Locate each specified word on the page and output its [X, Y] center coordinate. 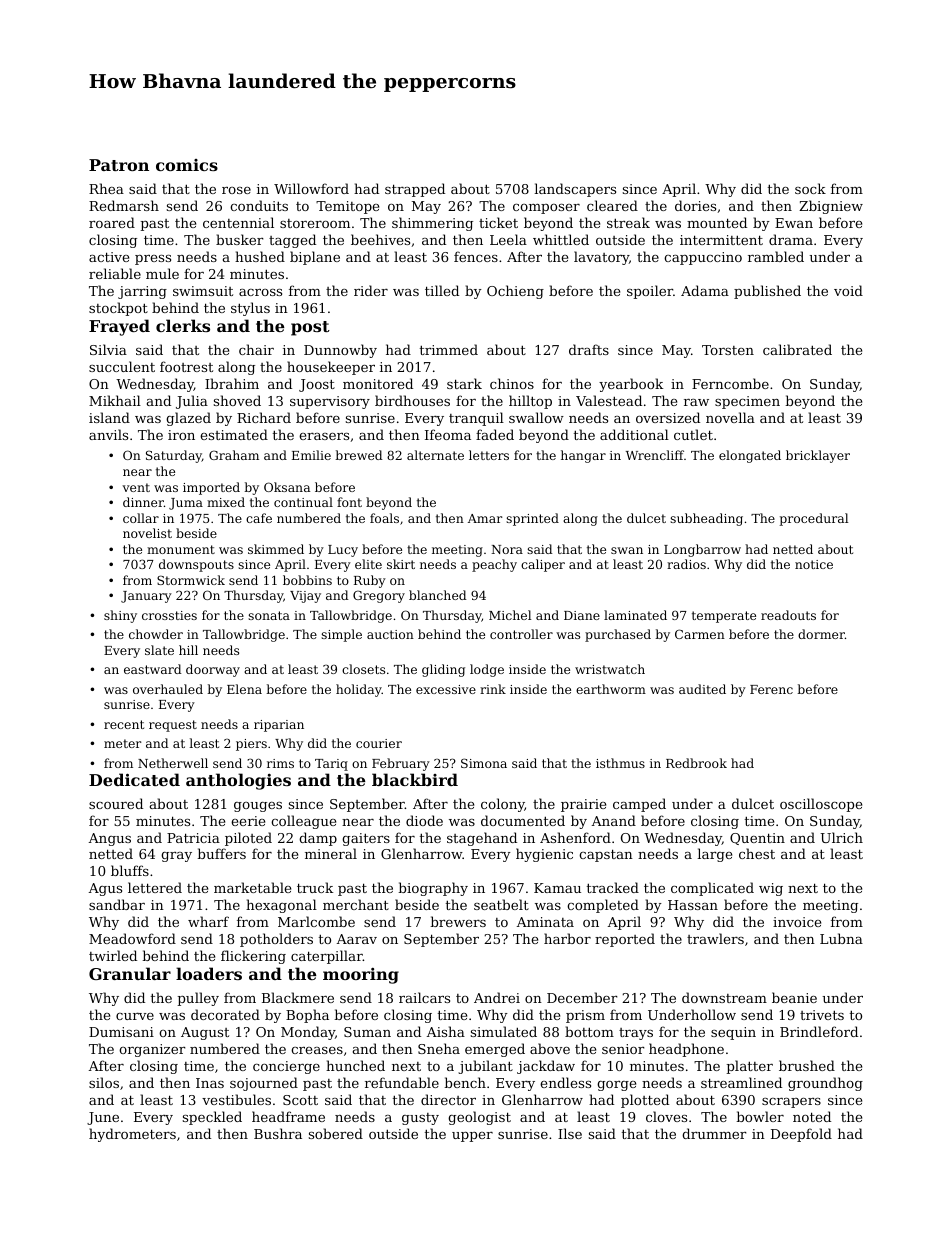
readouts [788, 615]
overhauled [168, 689]
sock [810, 188]
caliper [543, 565]
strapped [415, 190]
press [153, 260]
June [103, 1118]
